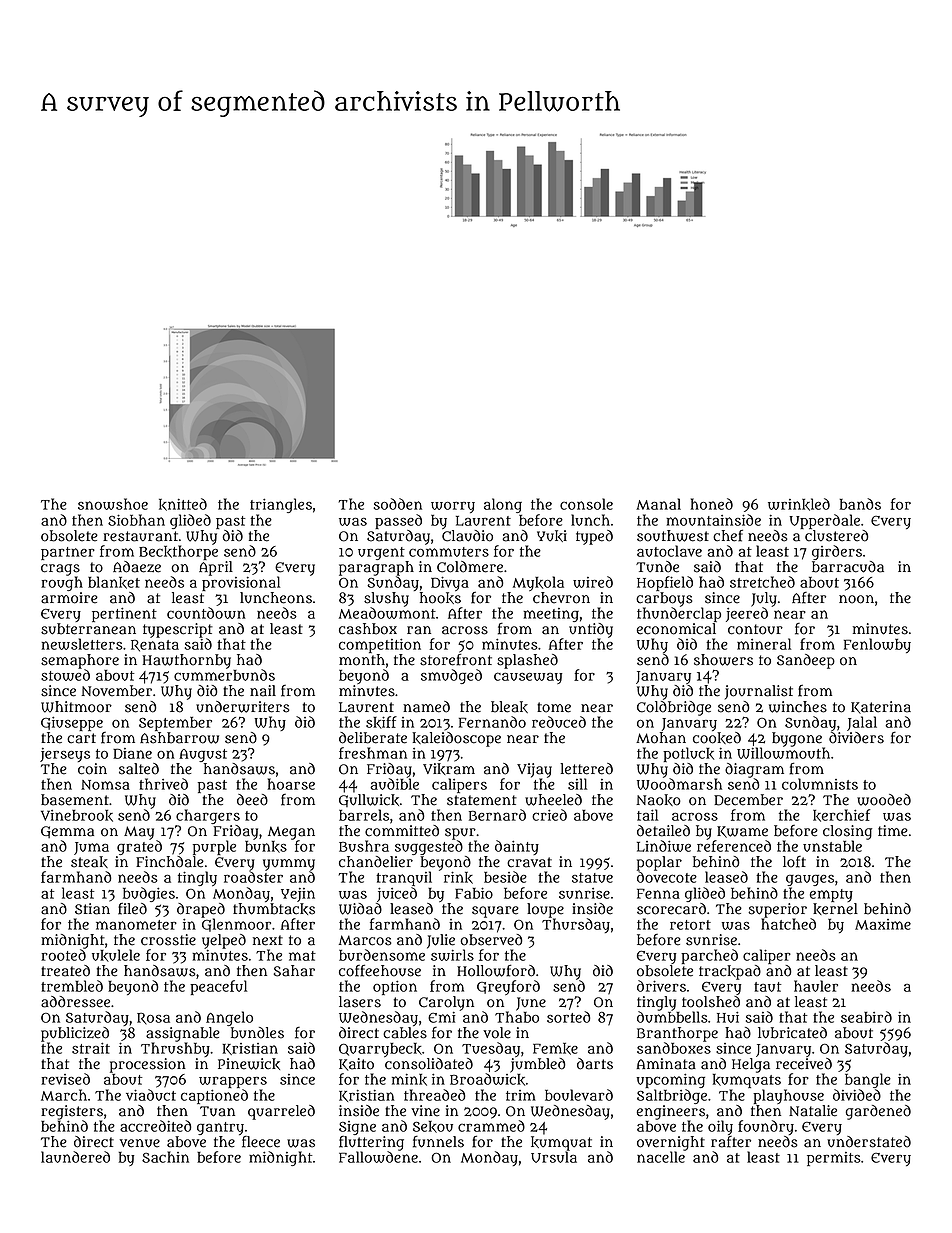 This screenshot has height=1233, width=952. I want to click on Diane, so click(132, 753).
